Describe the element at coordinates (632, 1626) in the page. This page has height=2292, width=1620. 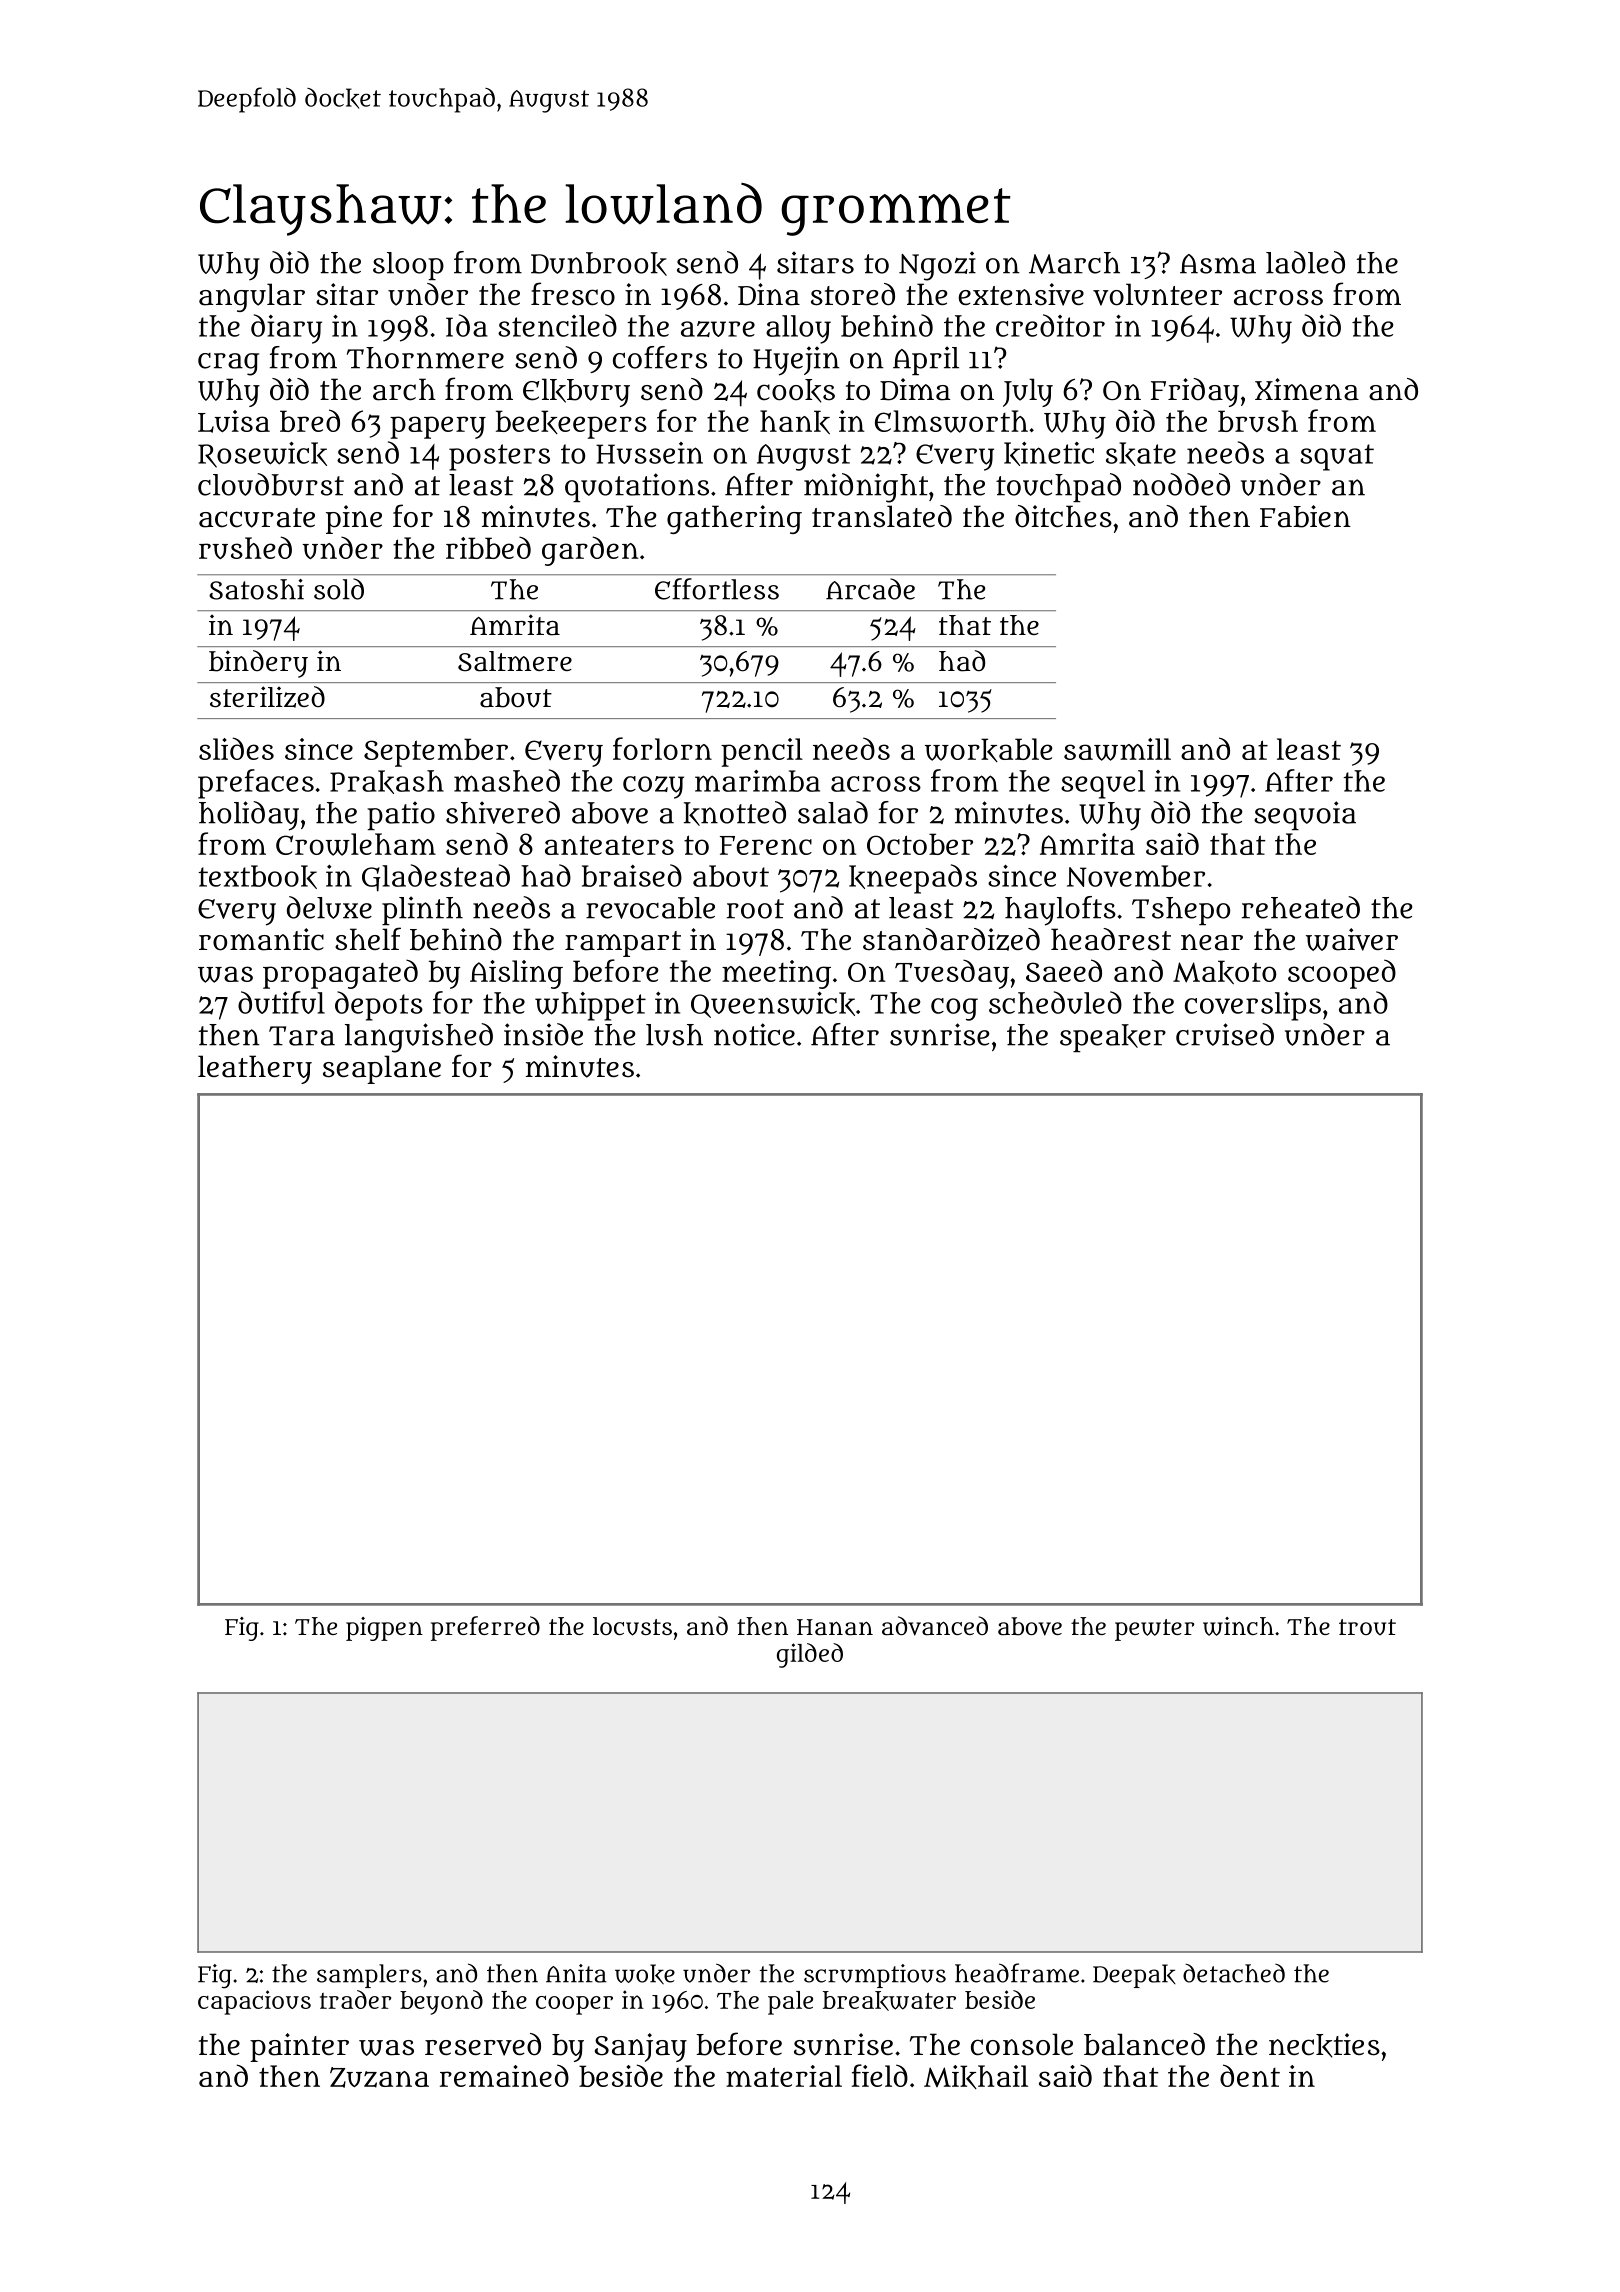
I see `locusts` at that location.
